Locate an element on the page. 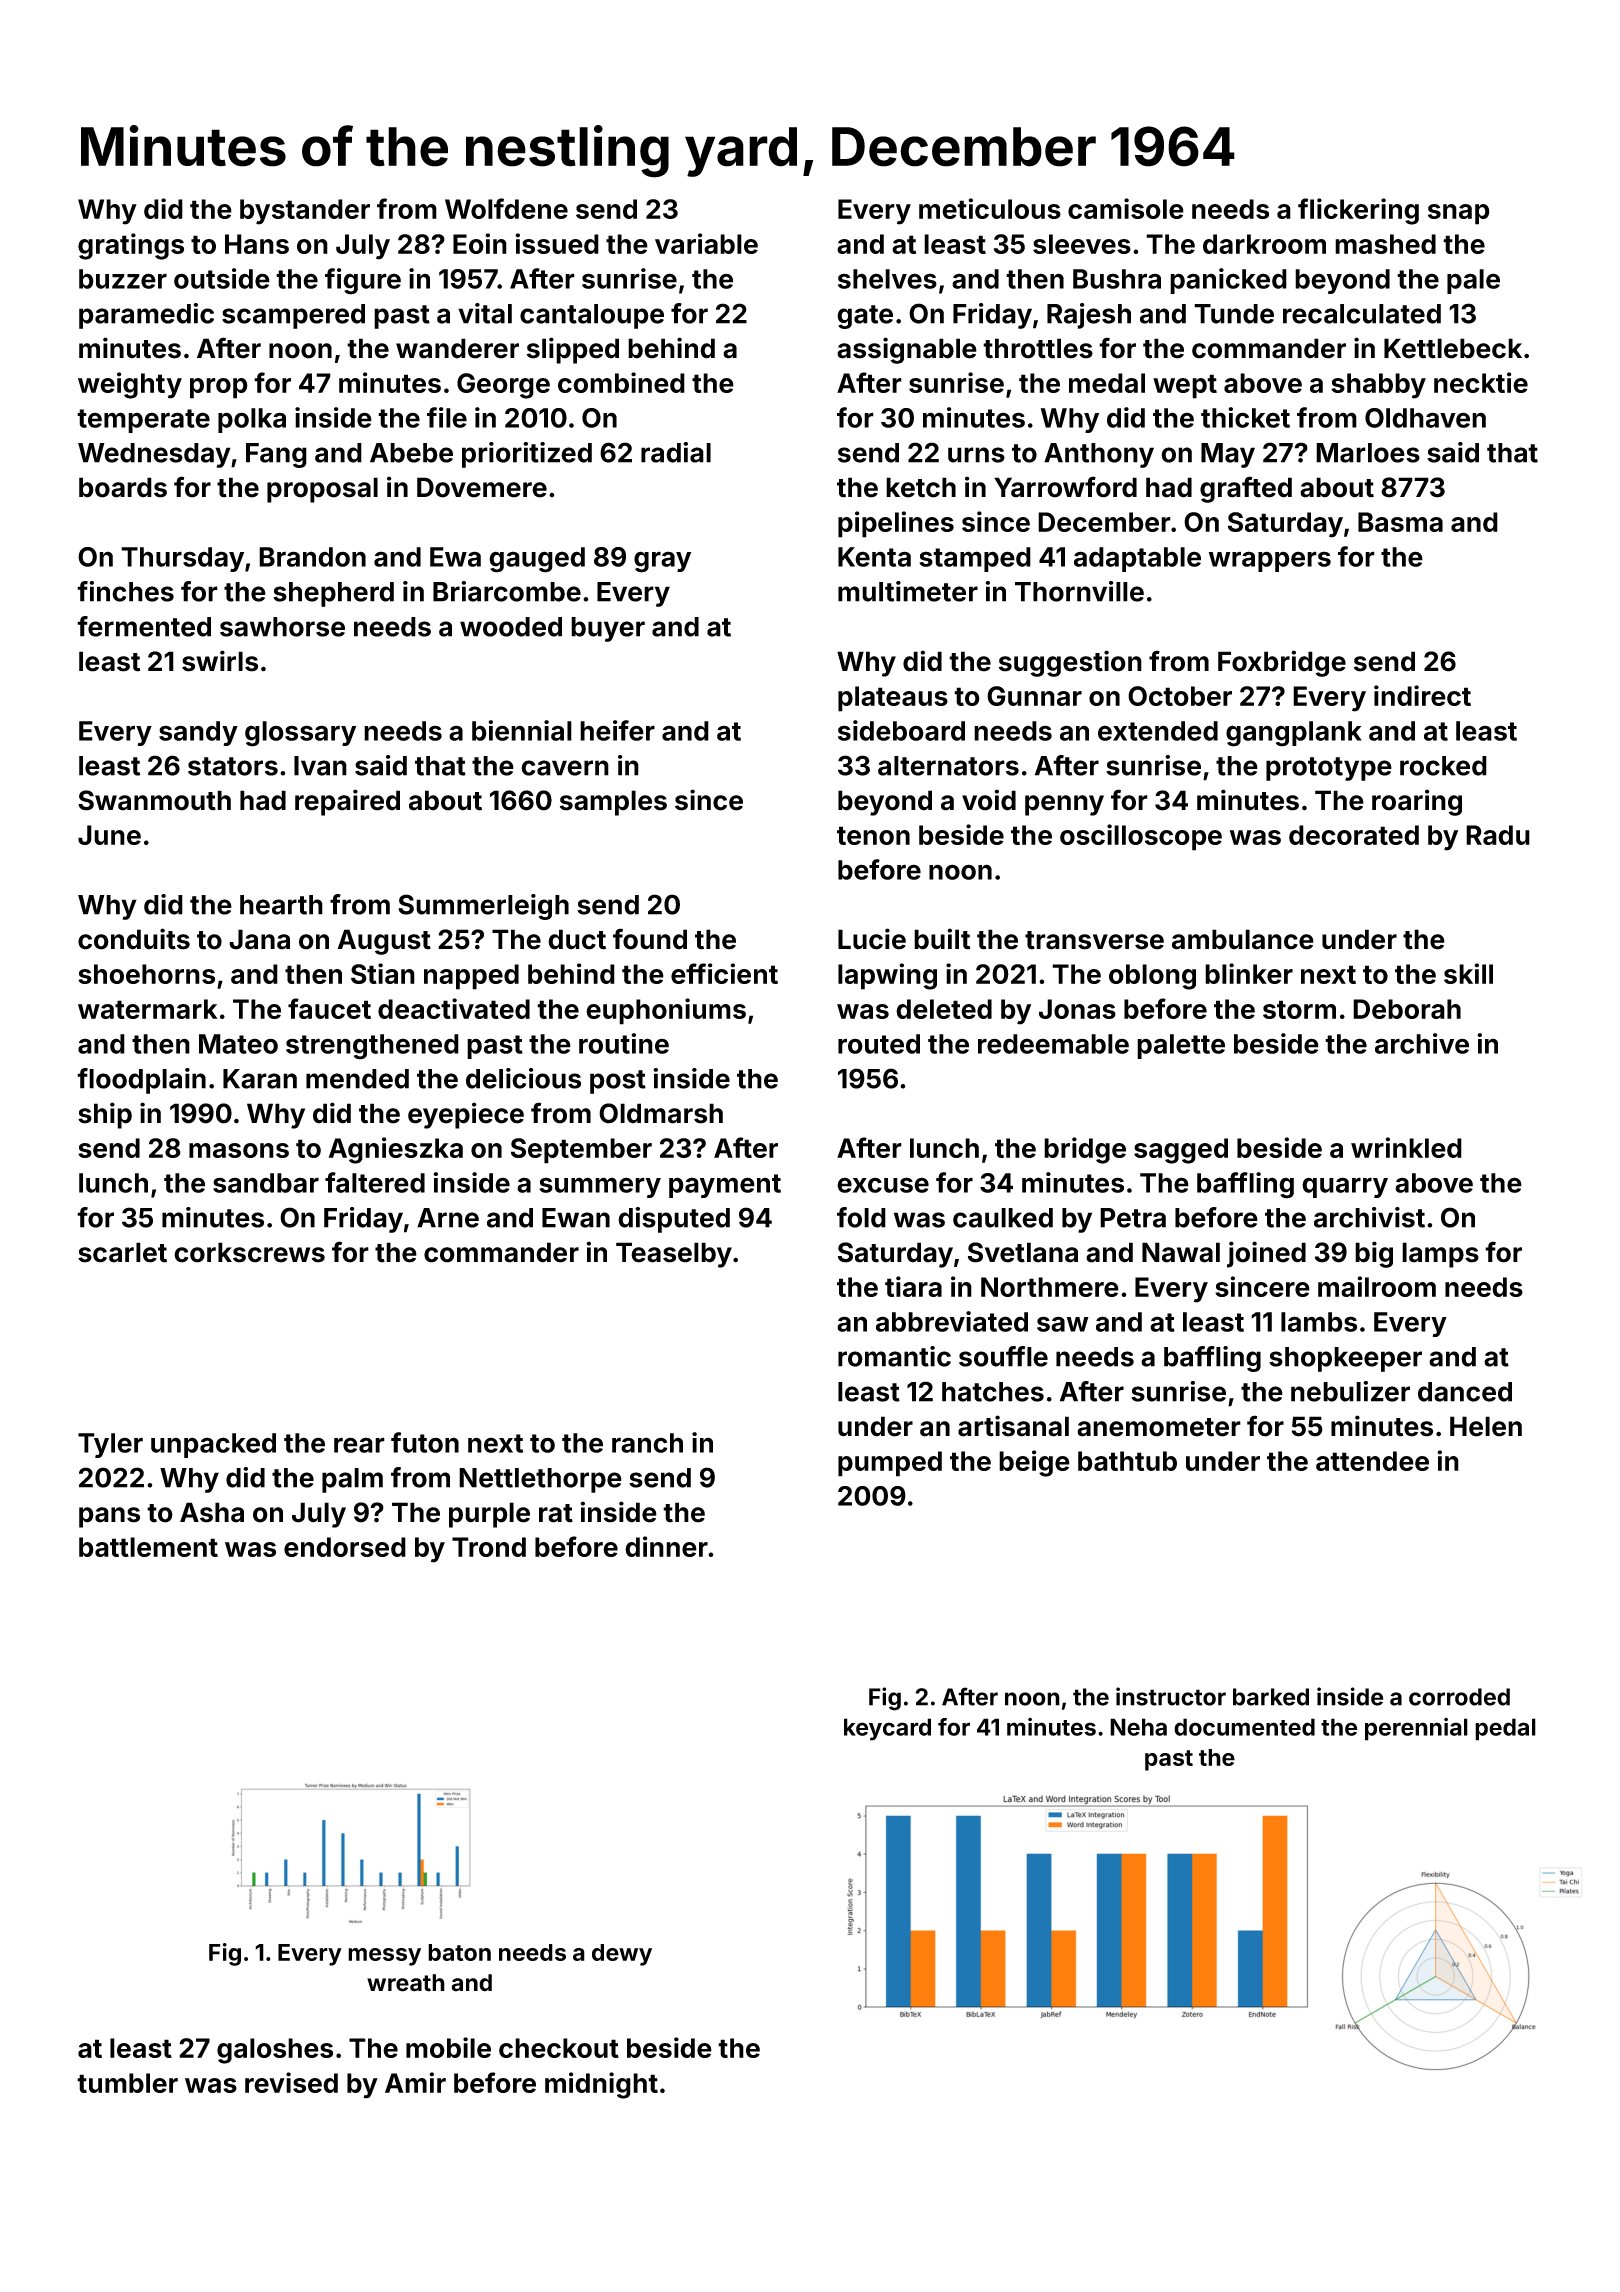 The height and width of the image is (2292, 1620). void is located at coordinates (989, 800).
